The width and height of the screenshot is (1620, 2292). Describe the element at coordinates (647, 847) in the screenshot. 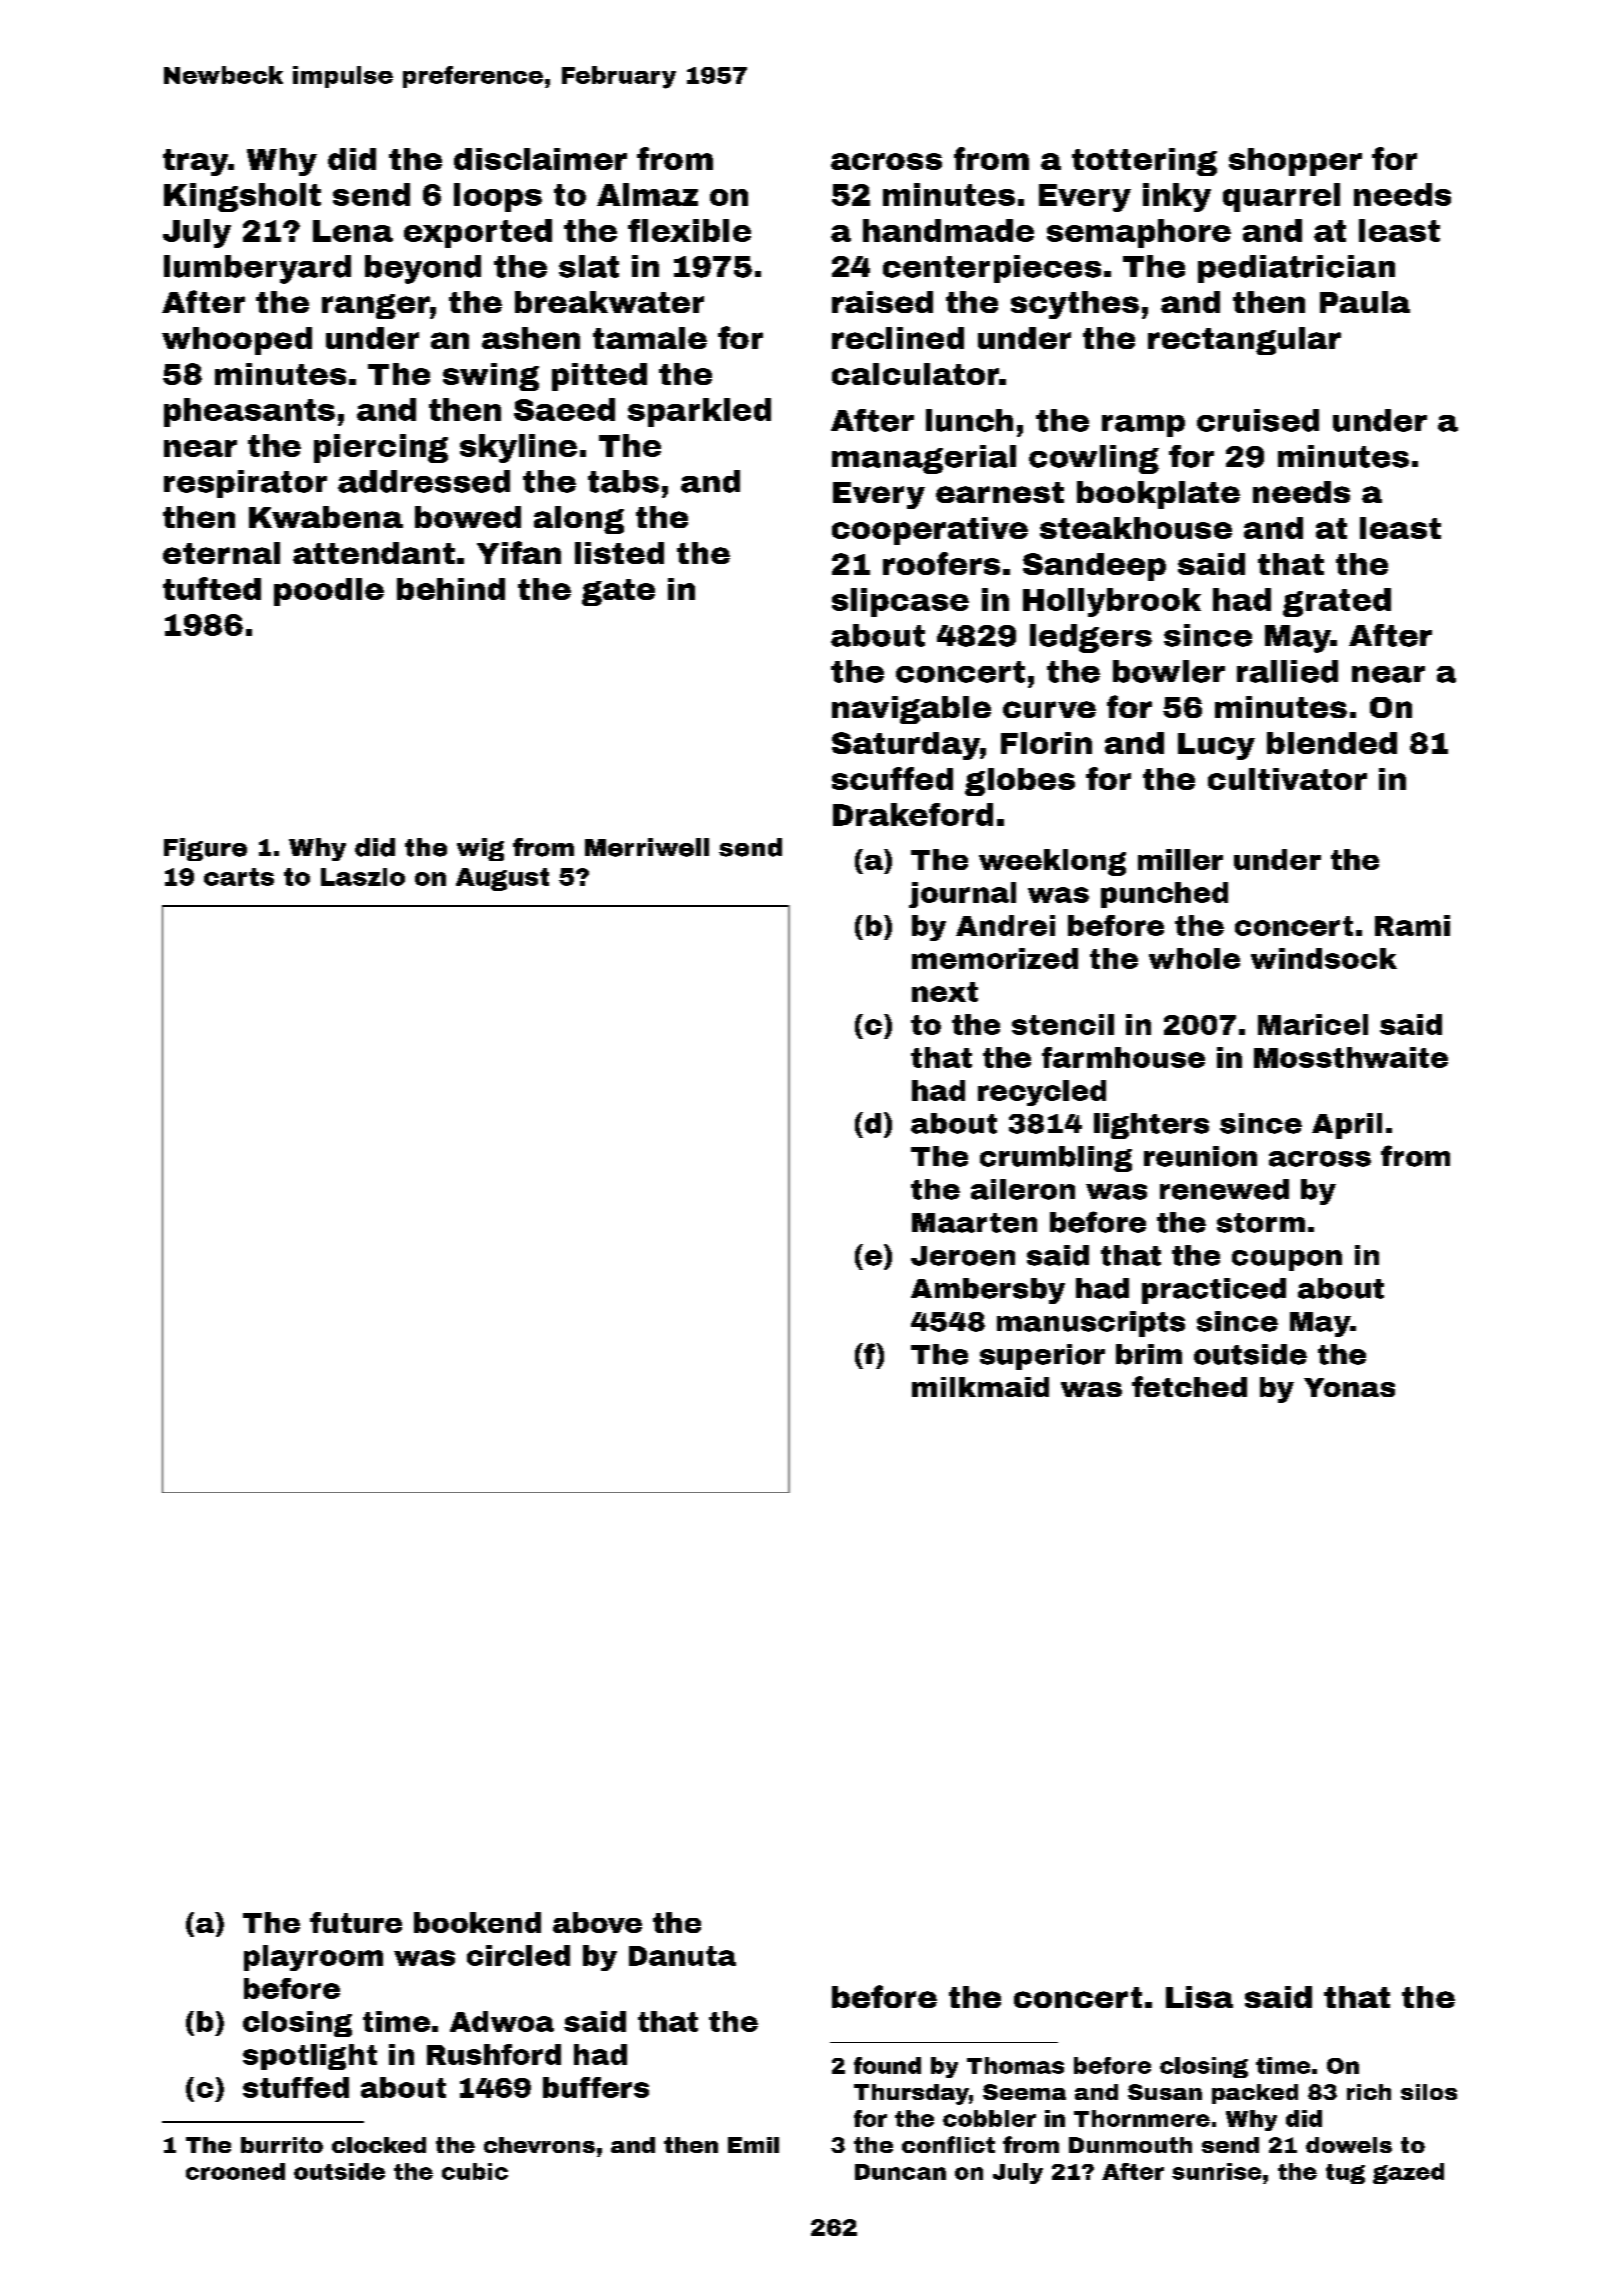

I see `Merriwell` at that location.
